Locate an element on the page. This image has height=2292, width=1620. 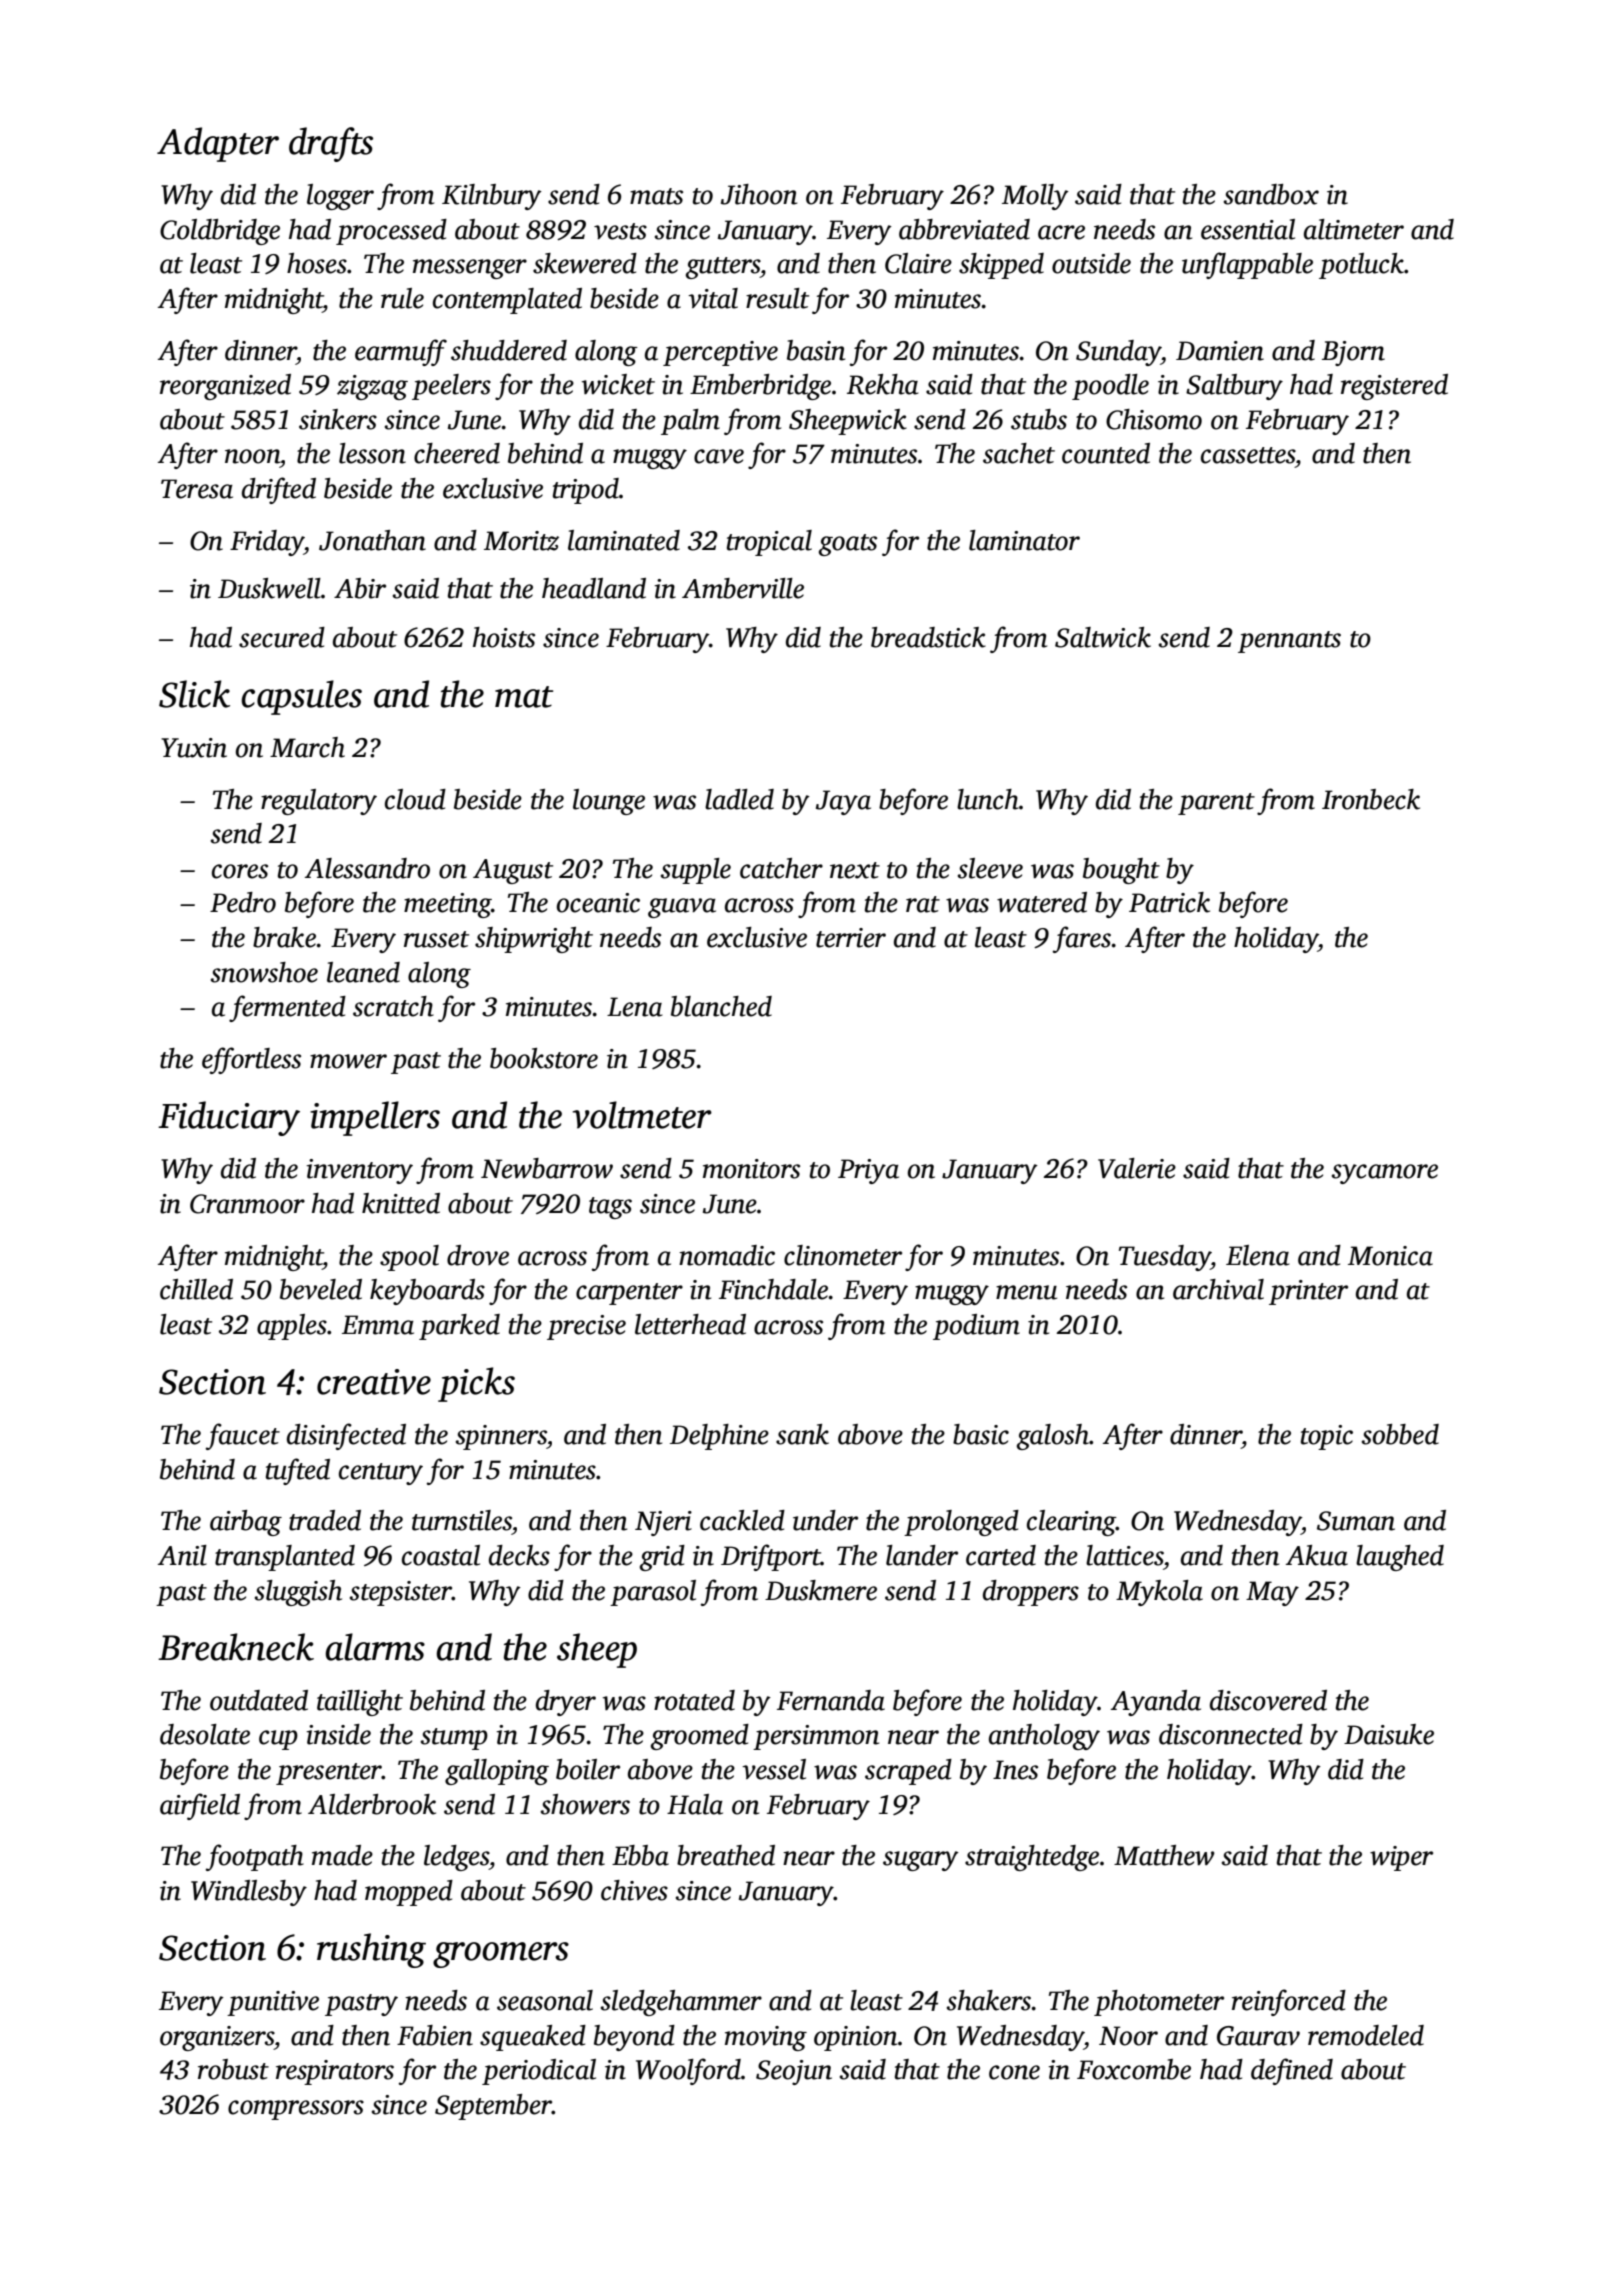
Ironbeck is located at coordinates (1371, 799).
